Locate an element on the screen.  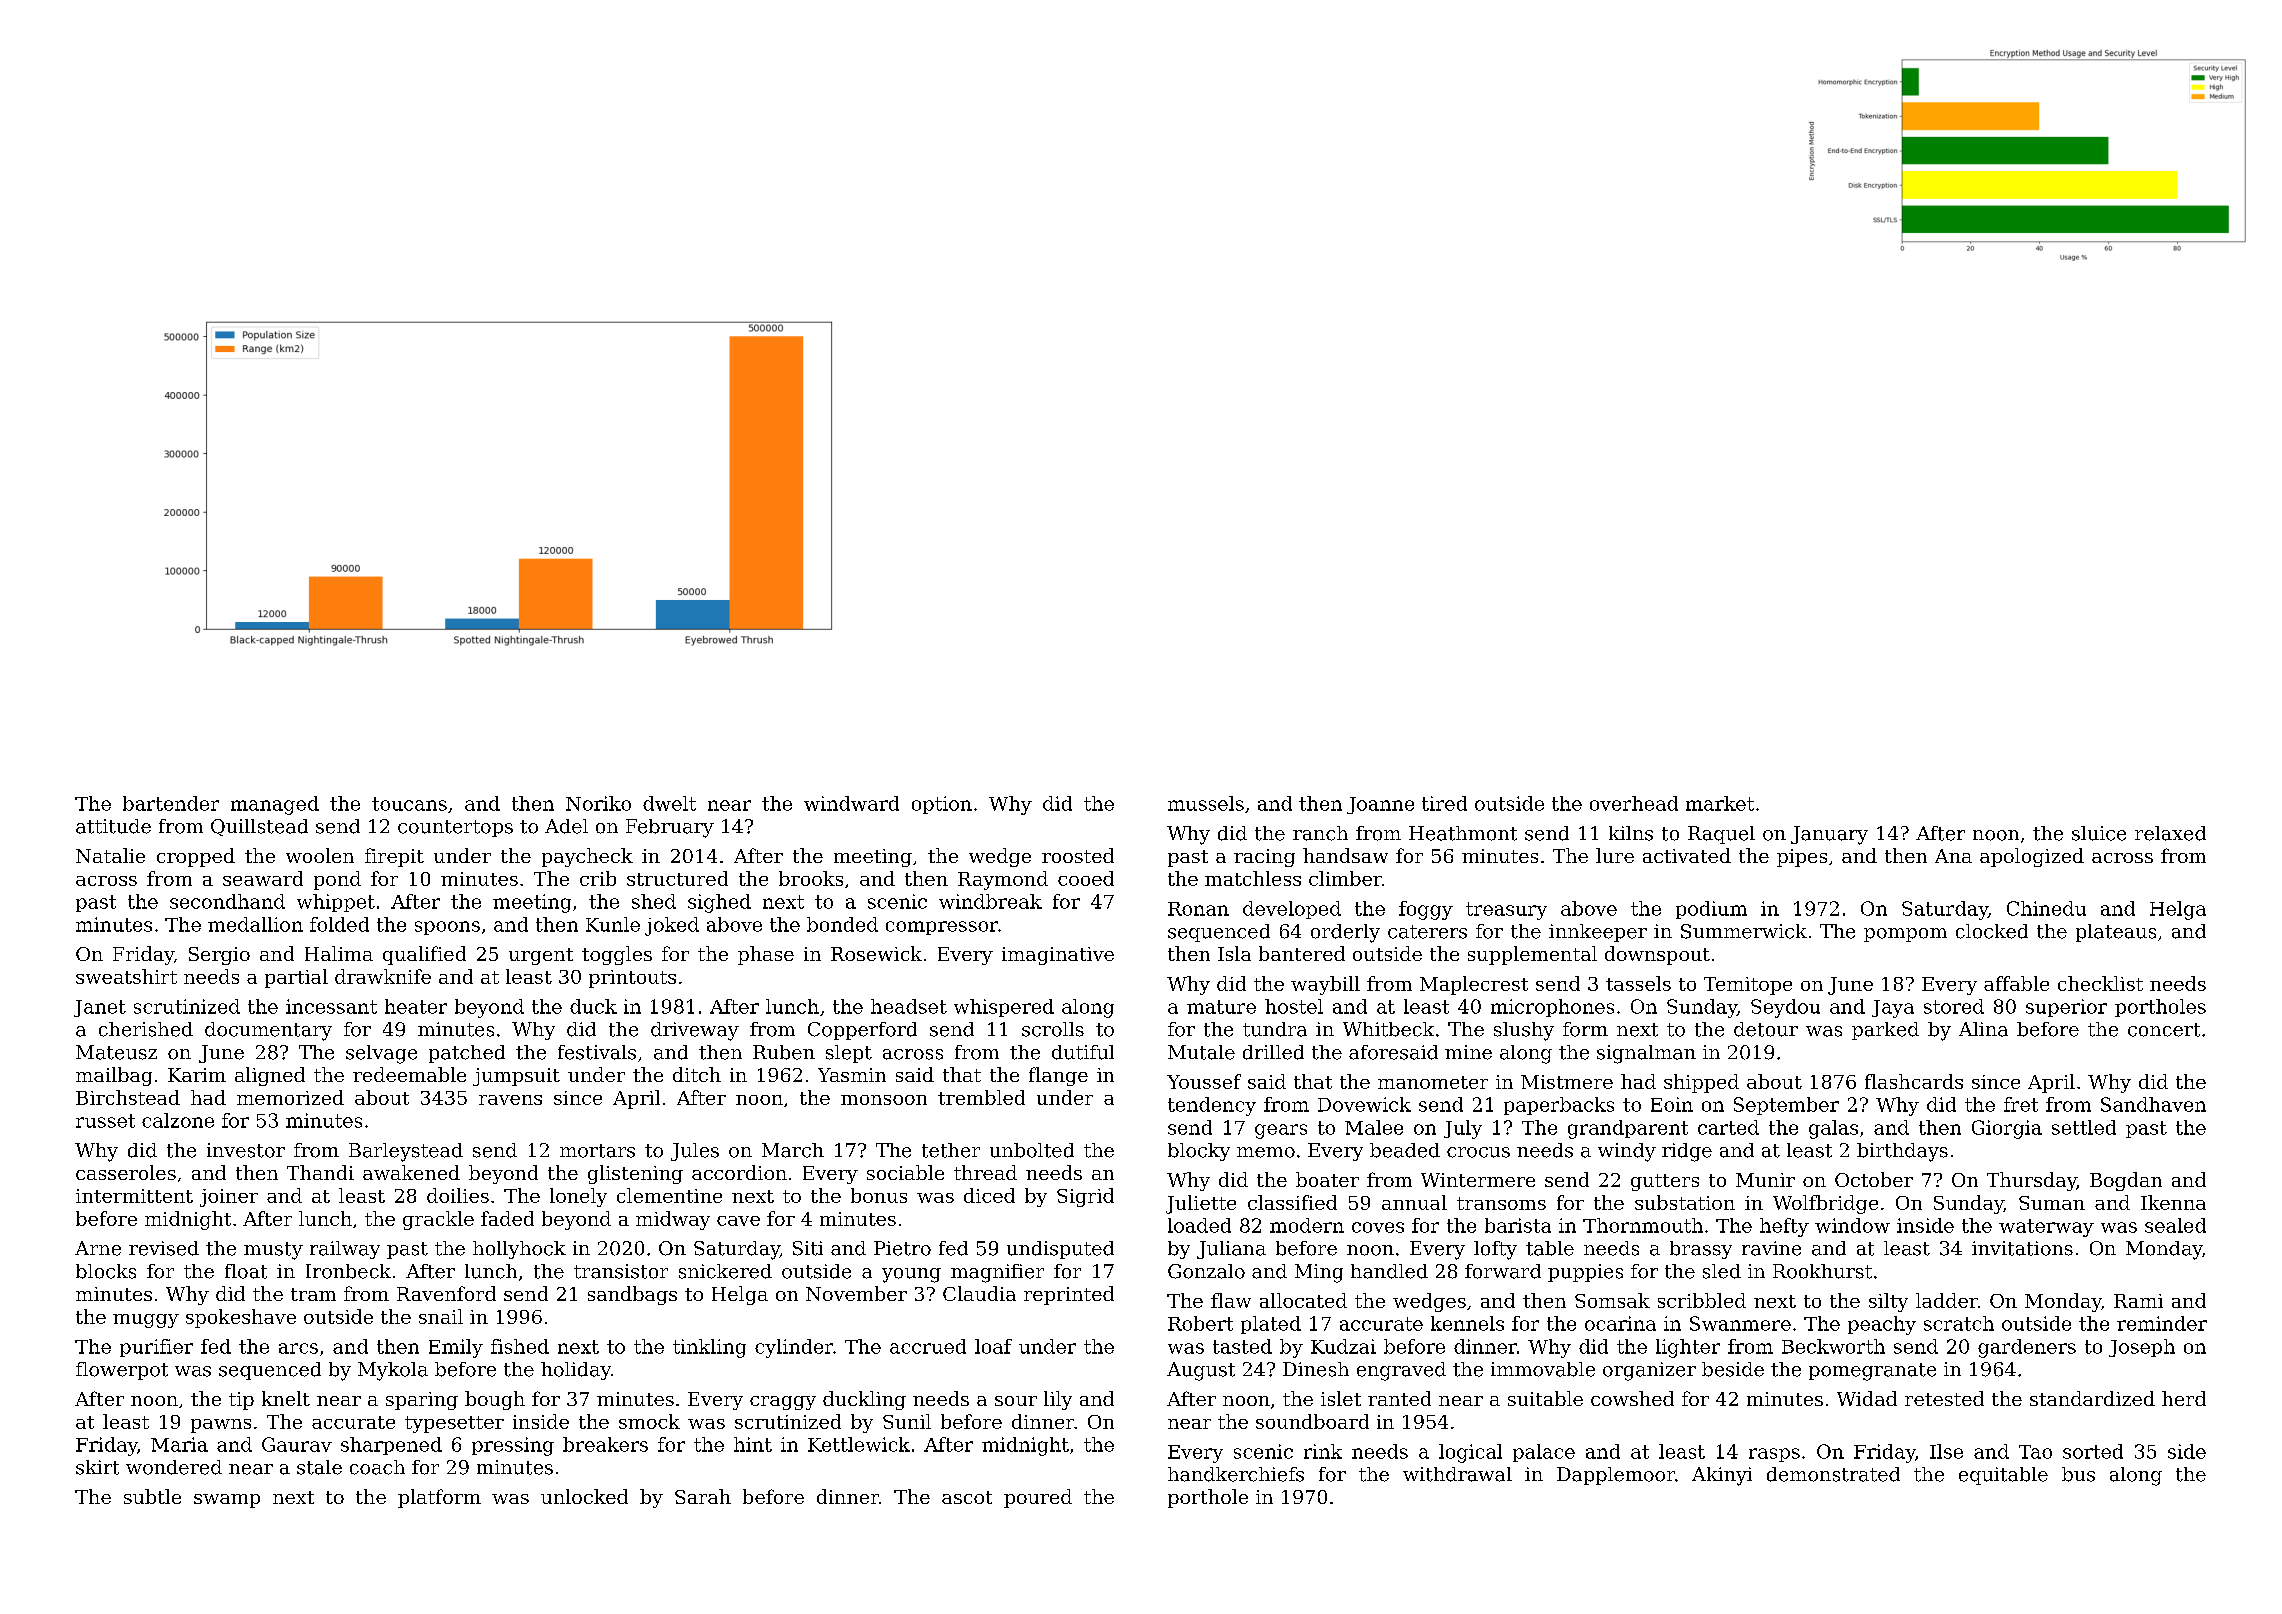
Heathmont is located at coordinates (1463, 833).
